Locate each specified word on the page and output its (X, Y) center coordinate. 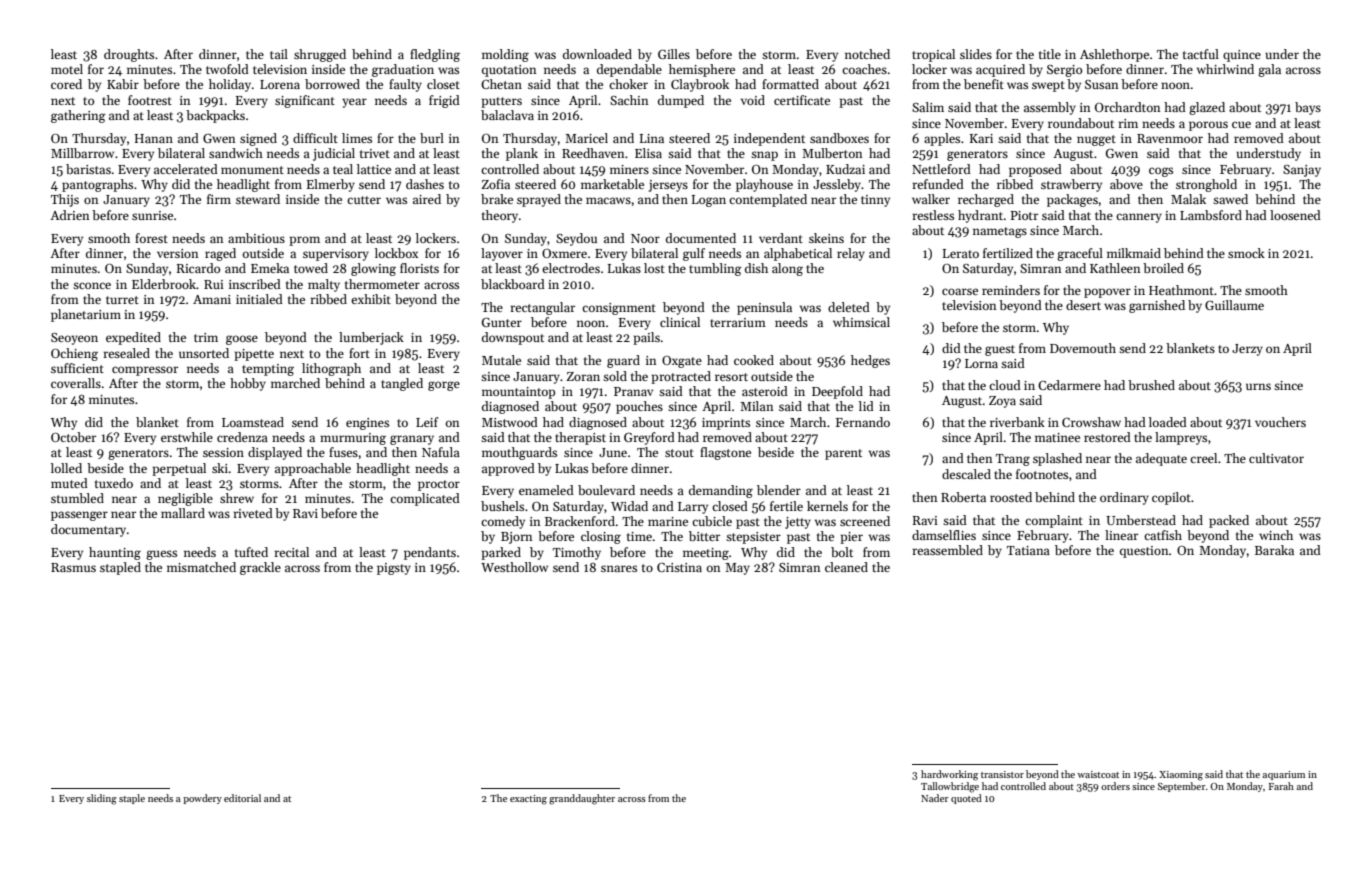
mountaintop (518, 393)
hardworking (949, 775)
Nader (935, 798)
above (1126, 184)
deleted (849, 307)
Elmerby (331, 185)
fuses (343, 452)
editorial (242, 798)
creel (1203, 458)
